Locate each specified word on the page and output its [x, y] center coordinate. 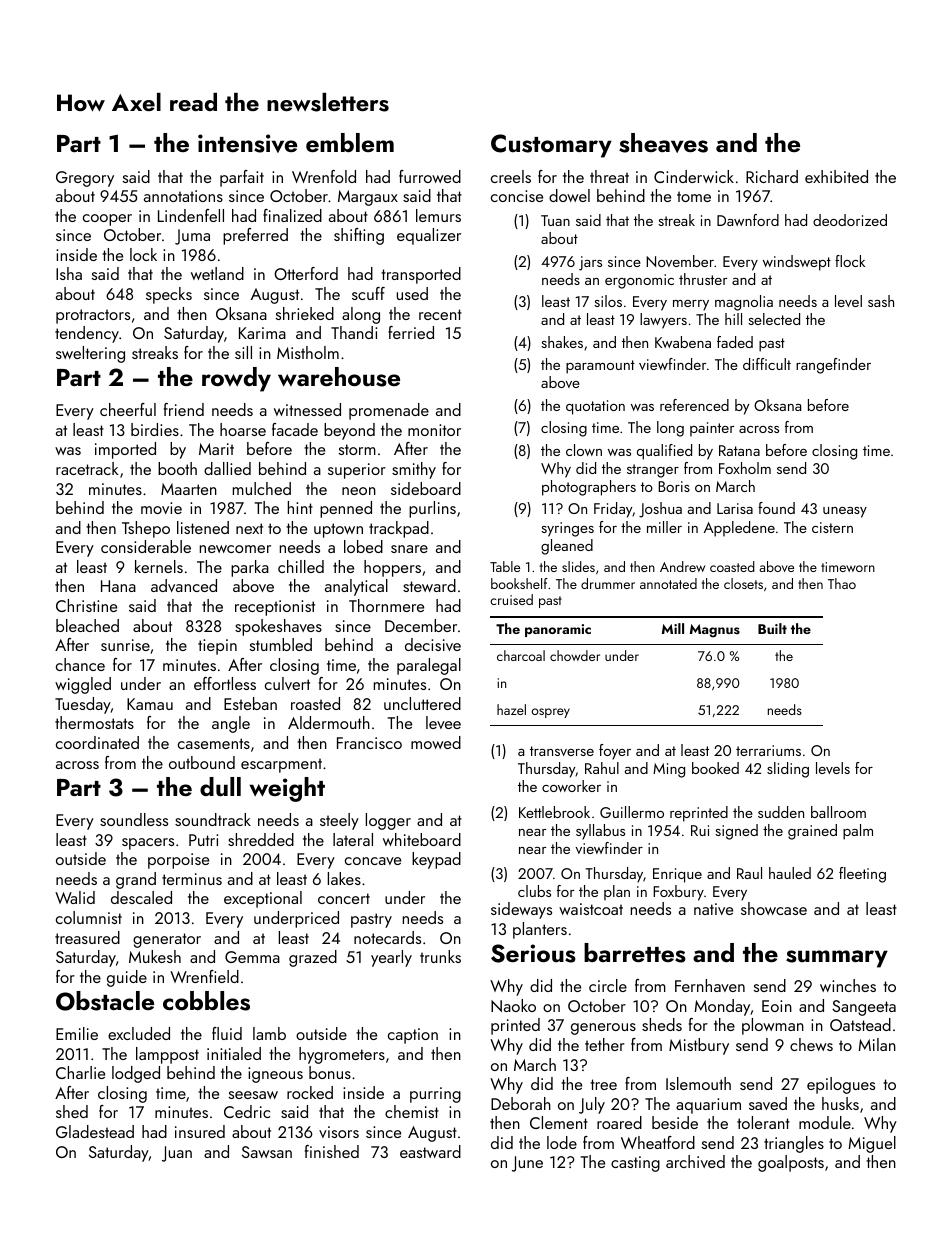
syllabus [600, 832]
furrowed [430, 176]
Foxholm [745, 468]
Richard [772, 176]
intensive [247, 143]
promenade [389, 411]
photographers [589, 488]
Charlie [80, 1072]
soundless [134, 819]
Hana [118, 586]
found [776, 508]
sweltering [90, 354]
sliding [788, 770]
